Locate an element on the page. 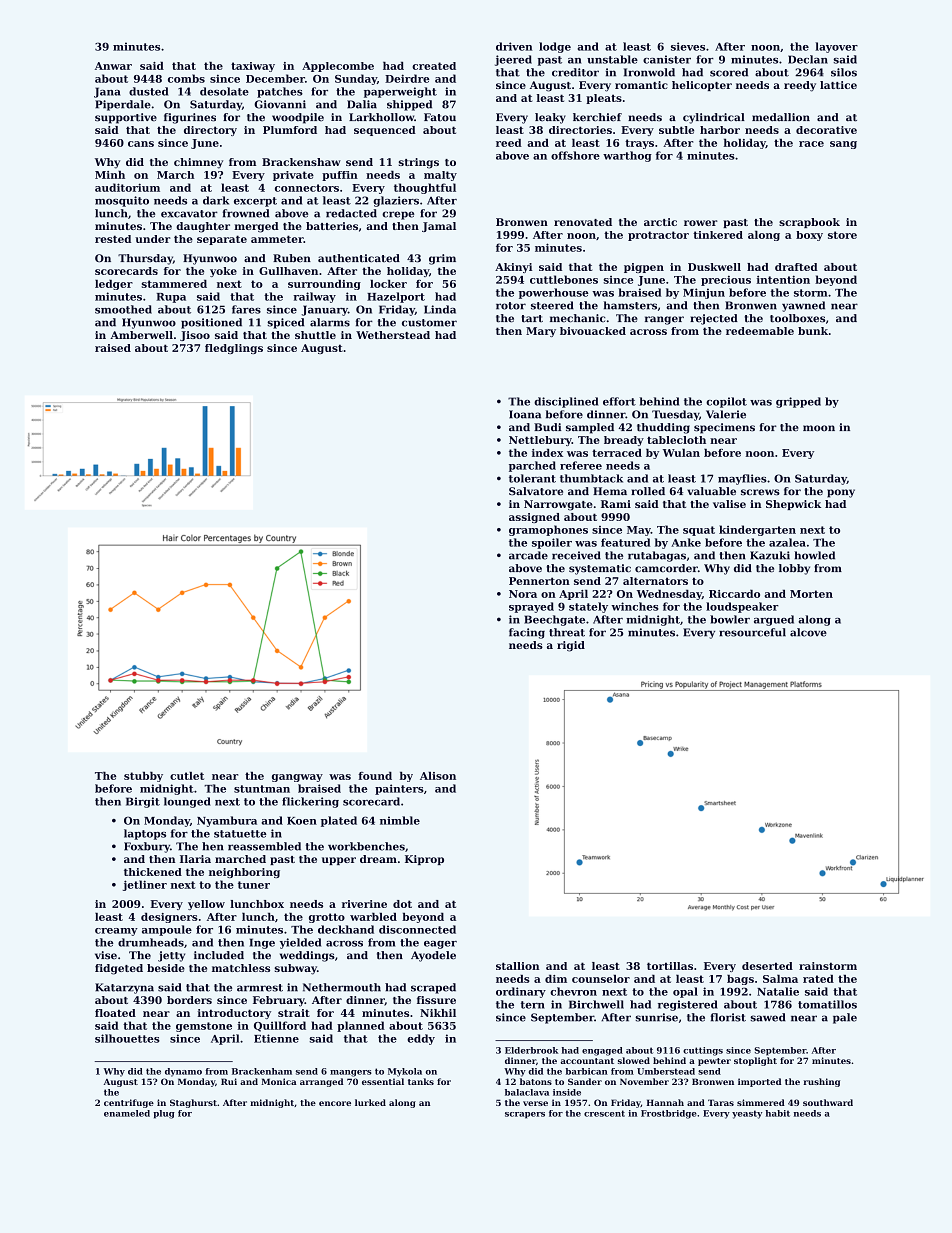 The image size is (952, 1233). arcade is located at coordinates (528, 555).
